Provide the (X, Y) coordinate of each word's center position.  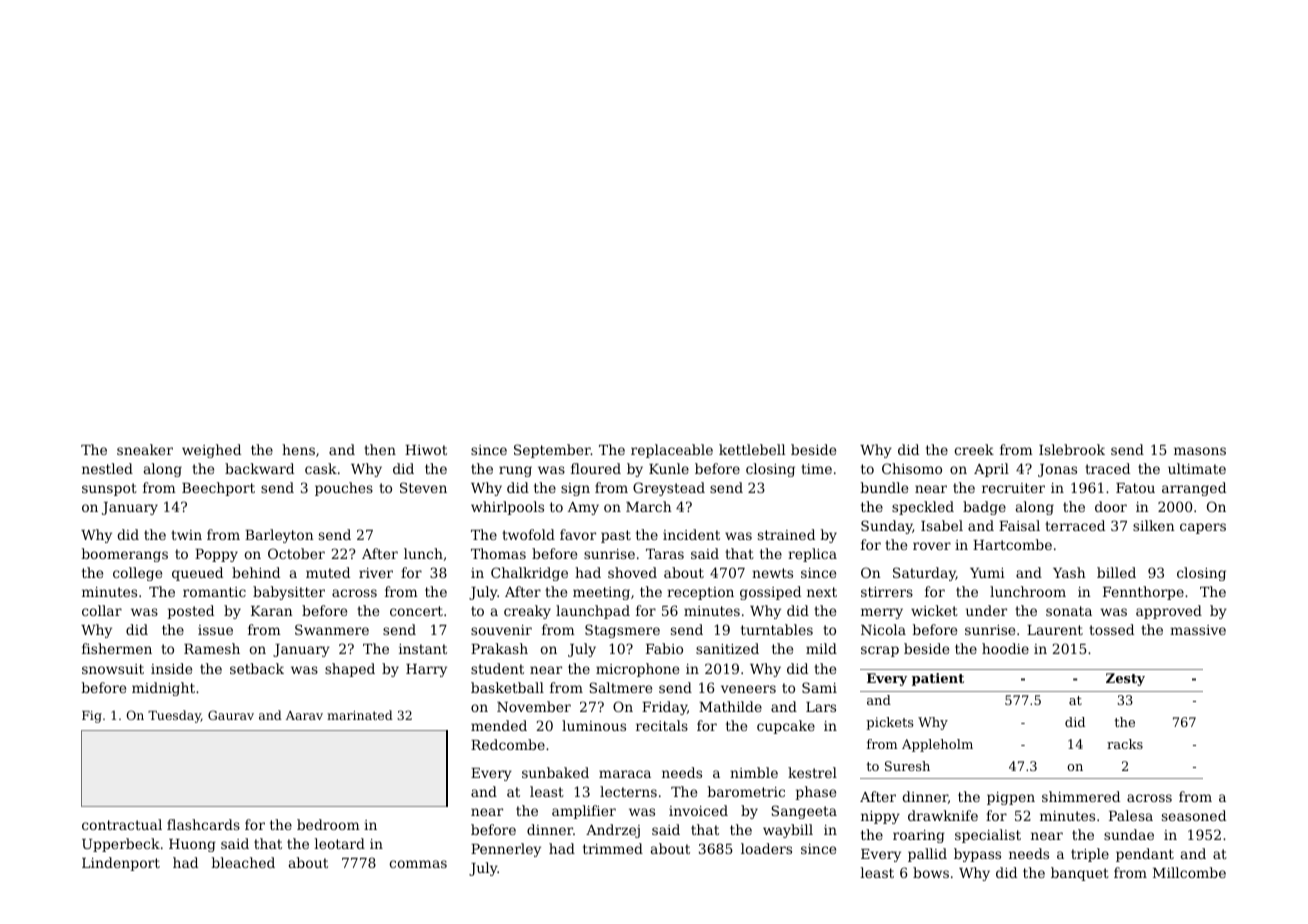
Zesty (1125, 679)
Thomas (498, 553)
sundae (1129, 834)
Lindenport (121, 864)
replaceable (672, 451)
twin (186, 535)
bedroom (328, 824)
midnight (163, 689)
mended (499, 725)
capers (1203, 528)
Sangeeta (804, 812)
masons (1200, 451)
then (380, 449)
